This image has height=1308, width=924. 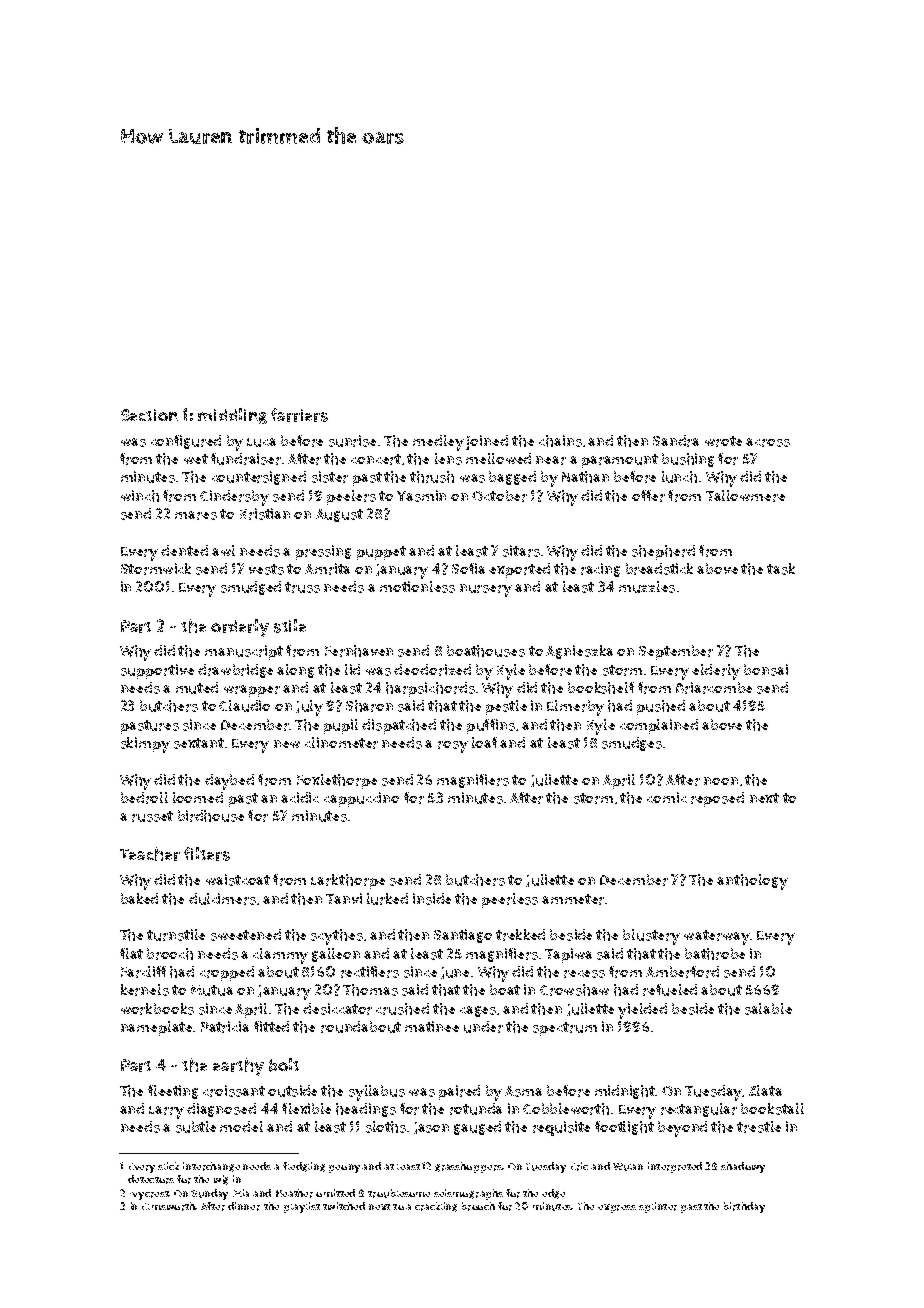 What do you see at coordinates (625, 1092) in the image?
I see `midnight` at bounding box center [625, 1092].
